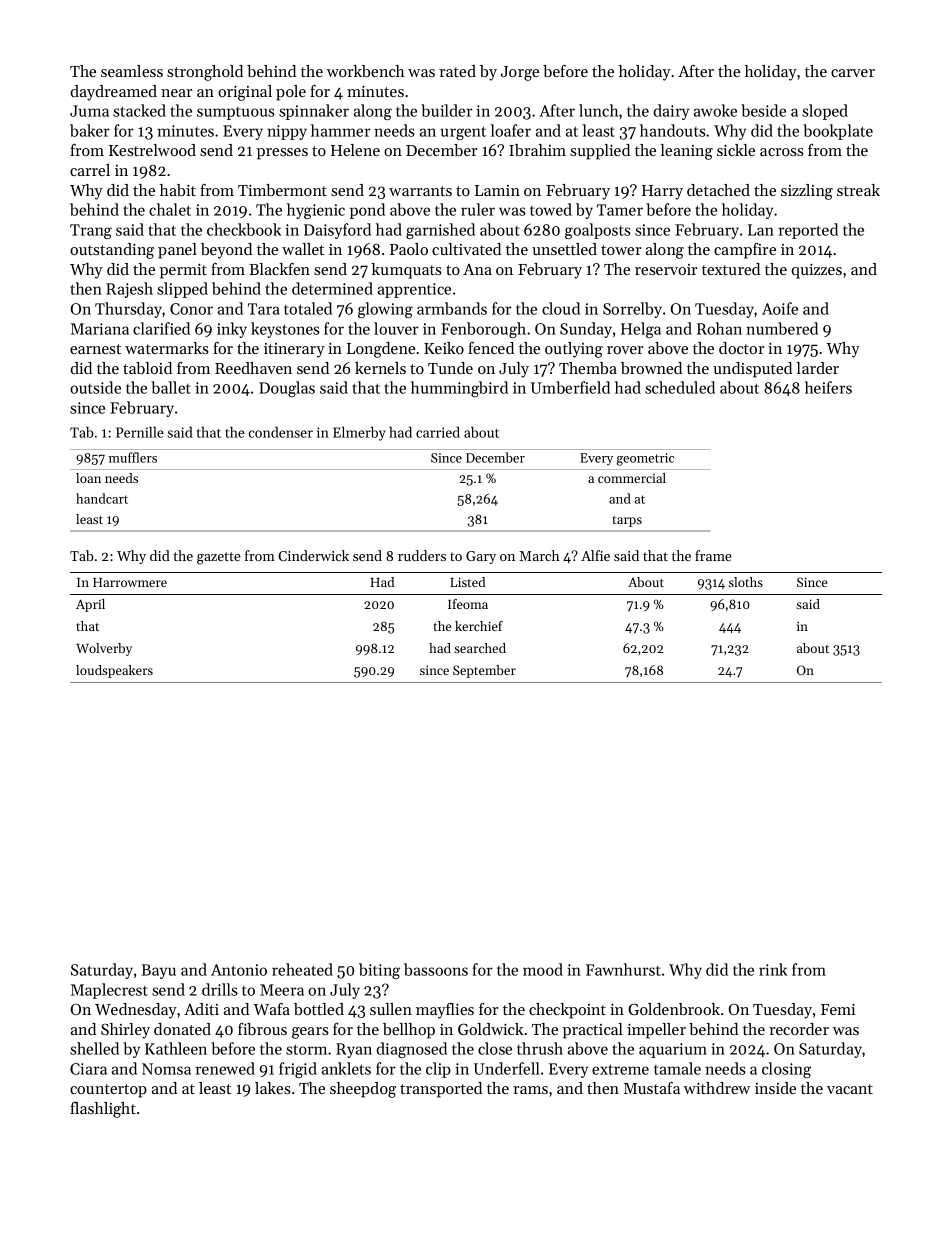 The height and width of the screenshot is (1233, 952). I want to click on September, so click(484, 671).
